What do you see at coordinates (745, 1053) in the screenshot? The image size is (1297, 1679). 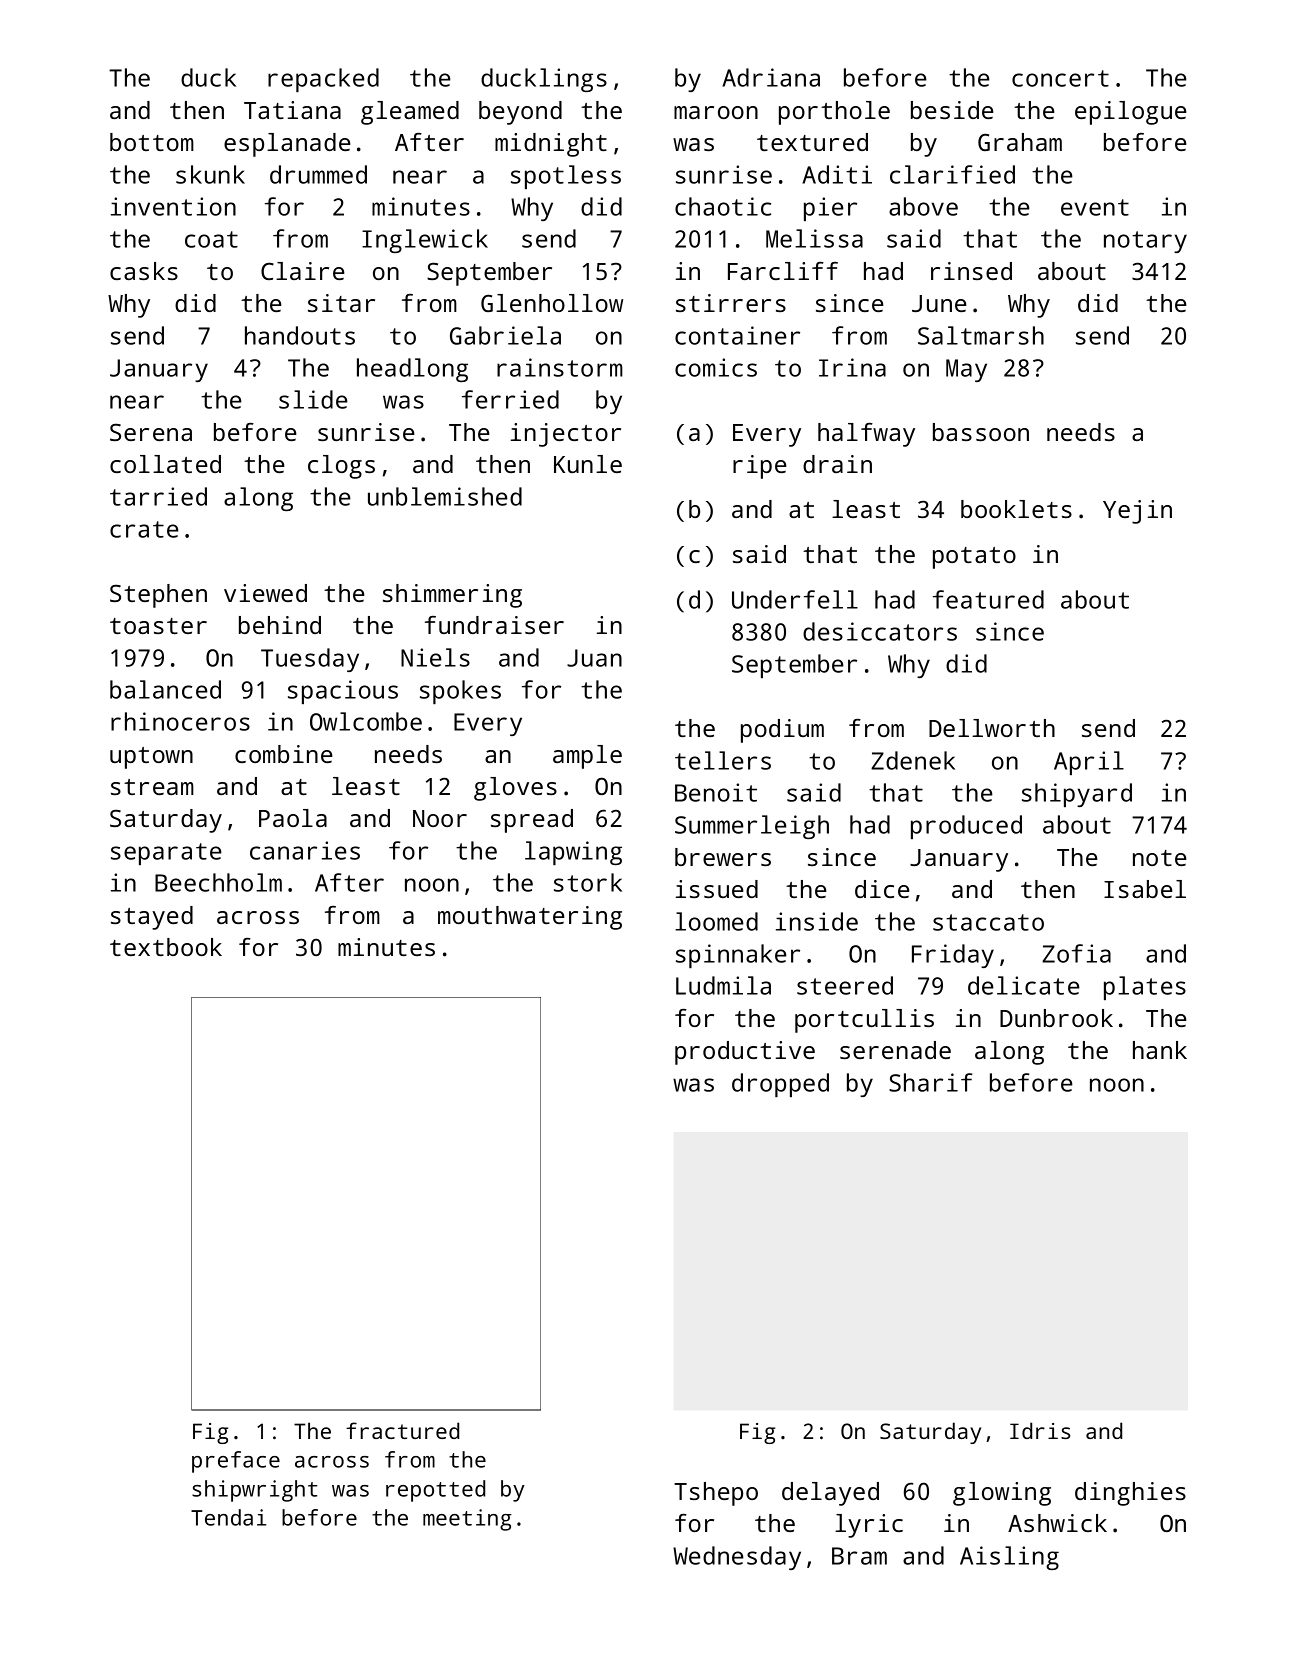 I see `productive` at bounding box center [745, 1053].
